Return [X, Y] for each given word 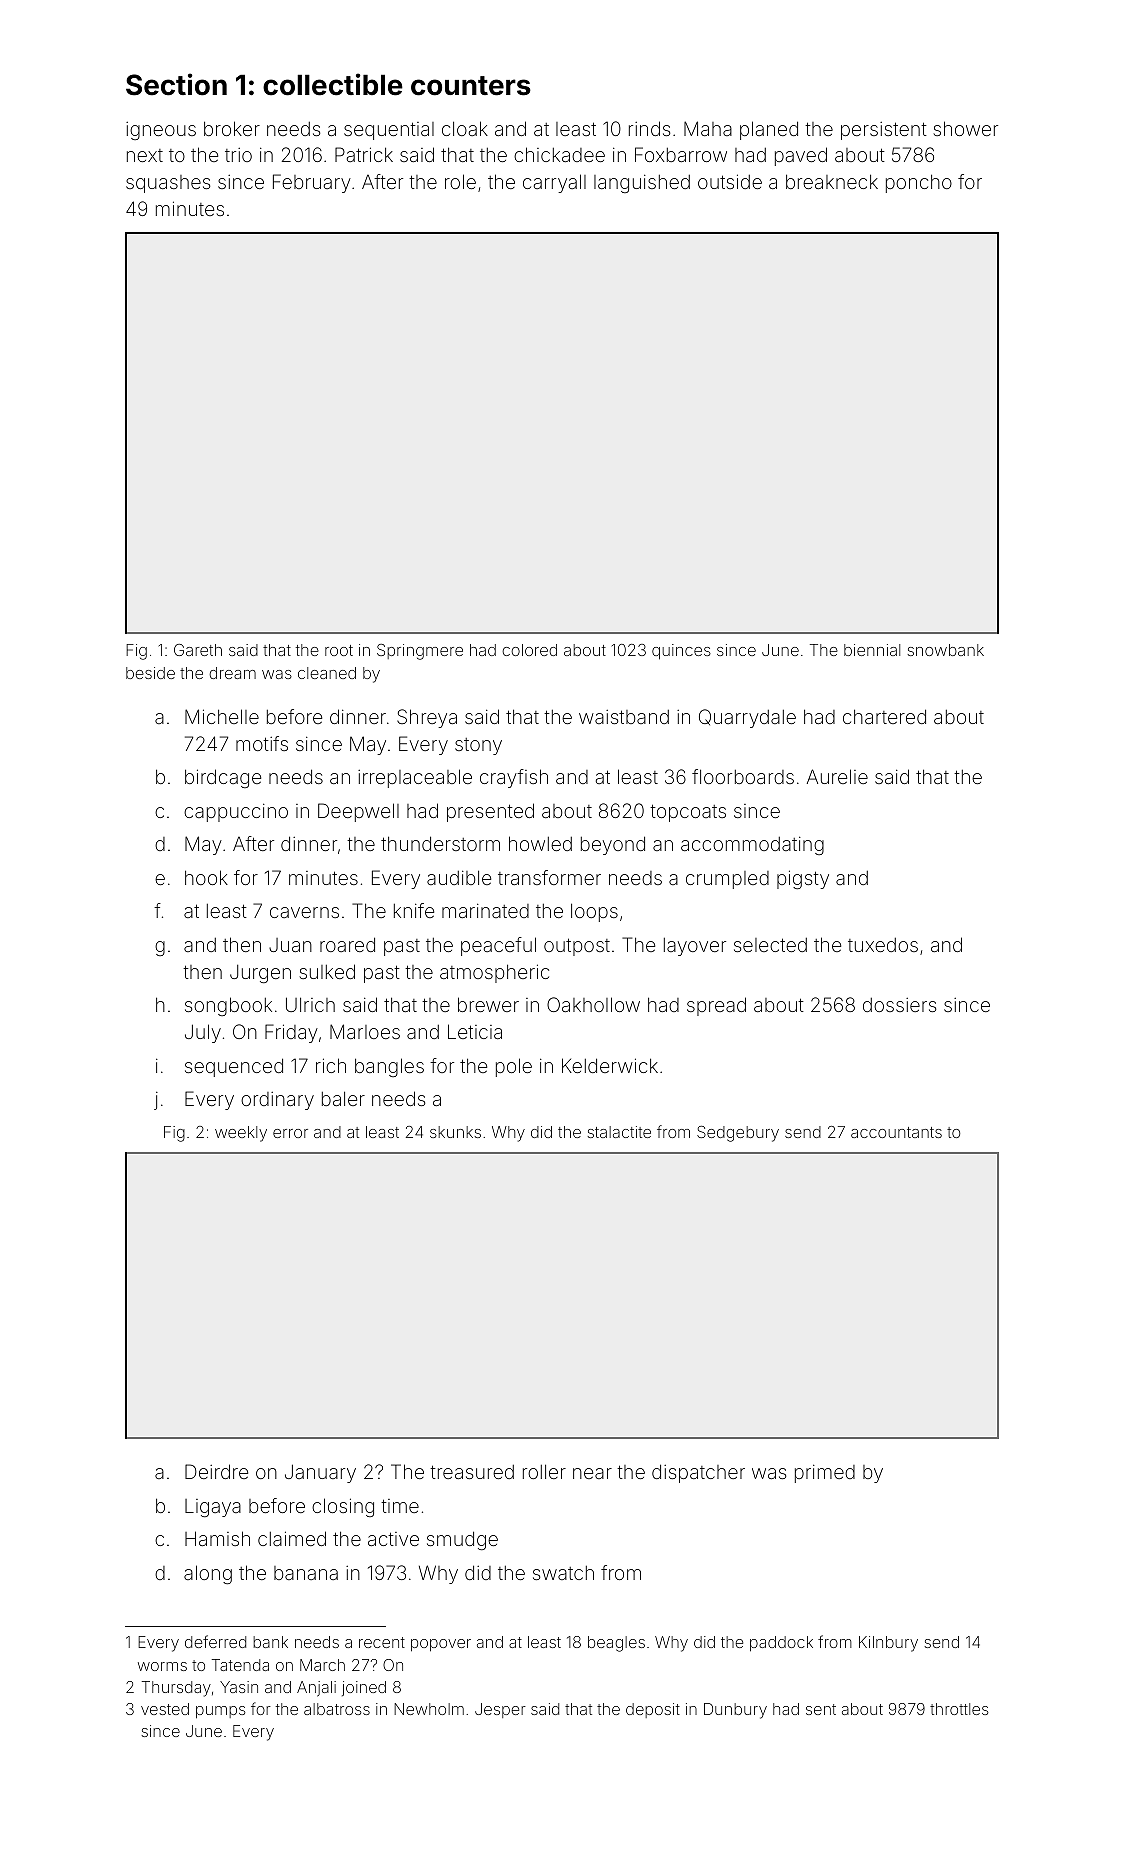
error [290, 1133]
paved [801, 156]
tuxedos [883, 945]
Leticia [475, 1031]
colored [529, 650]
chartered [884, 716]
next [145, 155]
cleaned [327, 673]
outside [730, 181]
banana [306, 1573]
